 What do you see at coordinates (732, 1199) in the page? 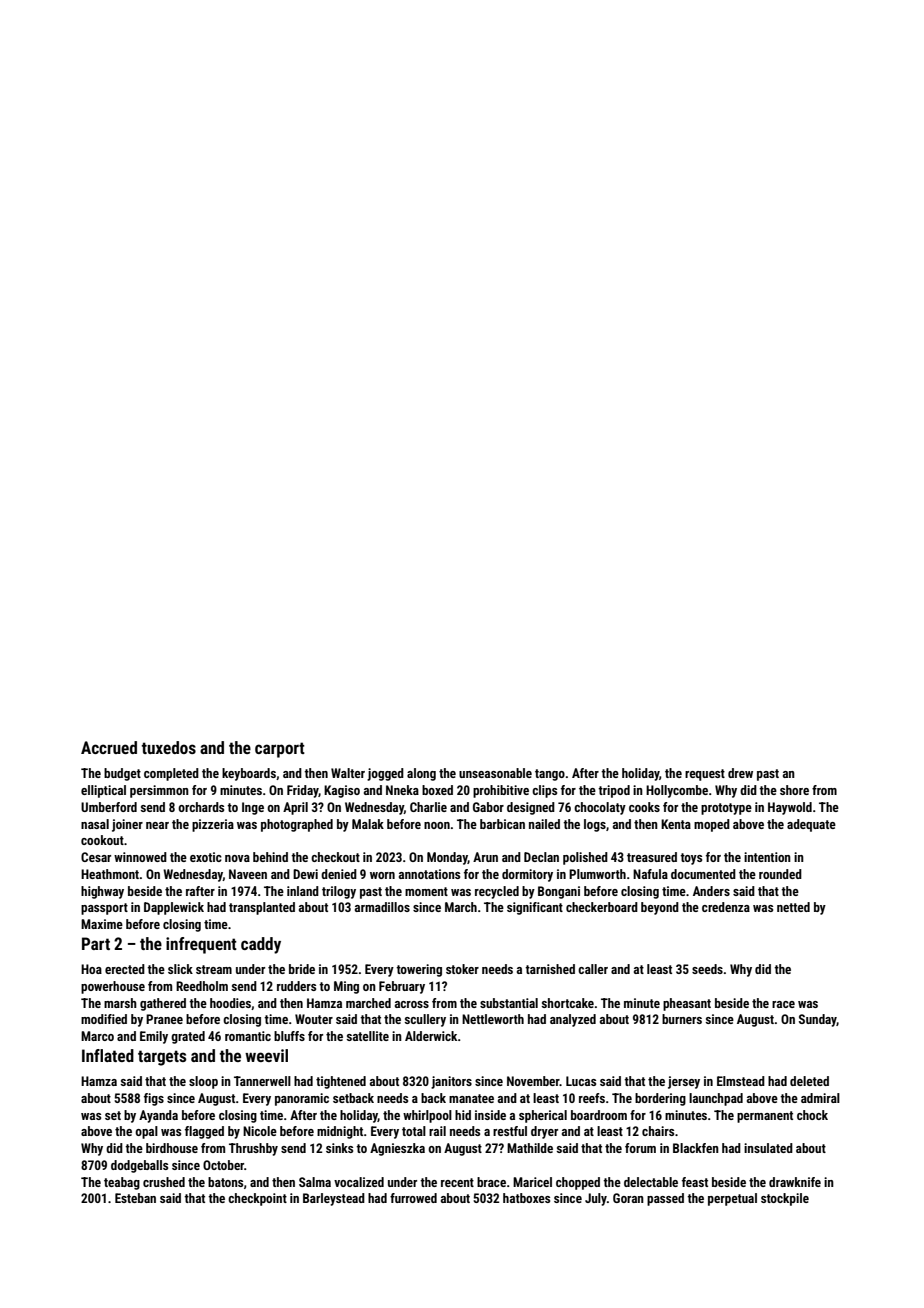
I see `perpetual` at bounding box center [732, 1199].
